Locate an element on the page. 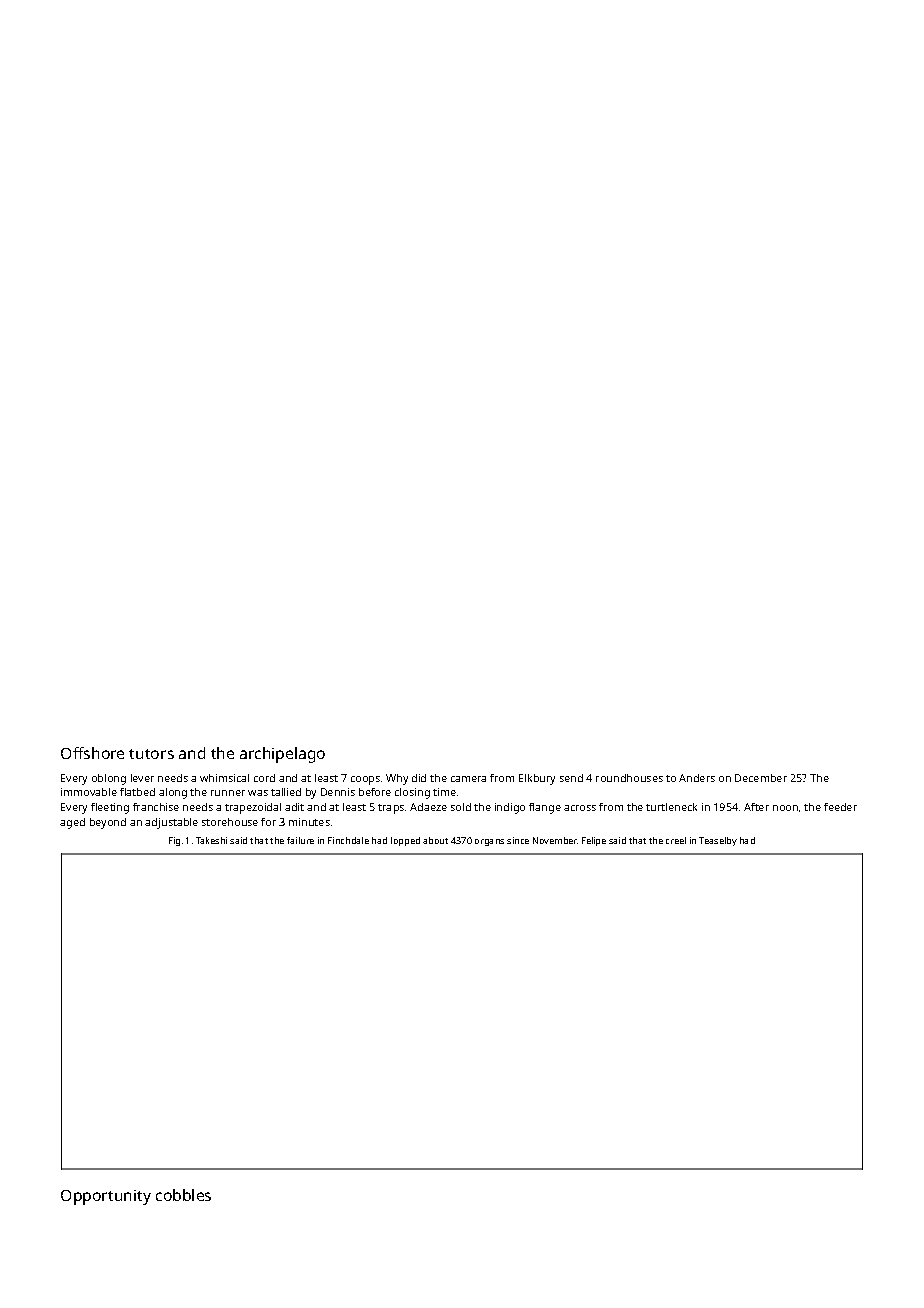 The image size is (924, 1308). Fig is located at coordinates (174, 841).
